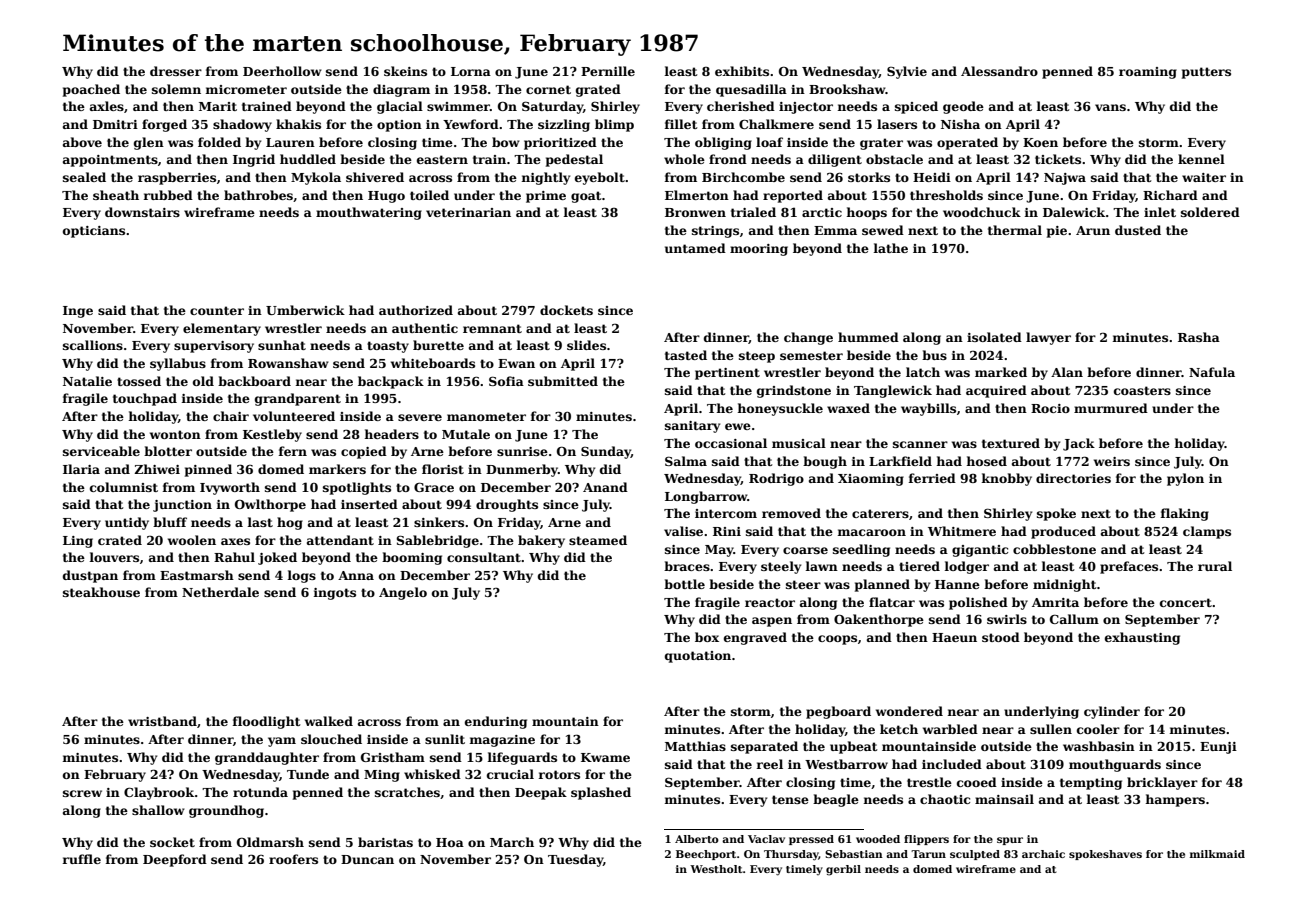  I want to click on waybills, so click(928, 409).
